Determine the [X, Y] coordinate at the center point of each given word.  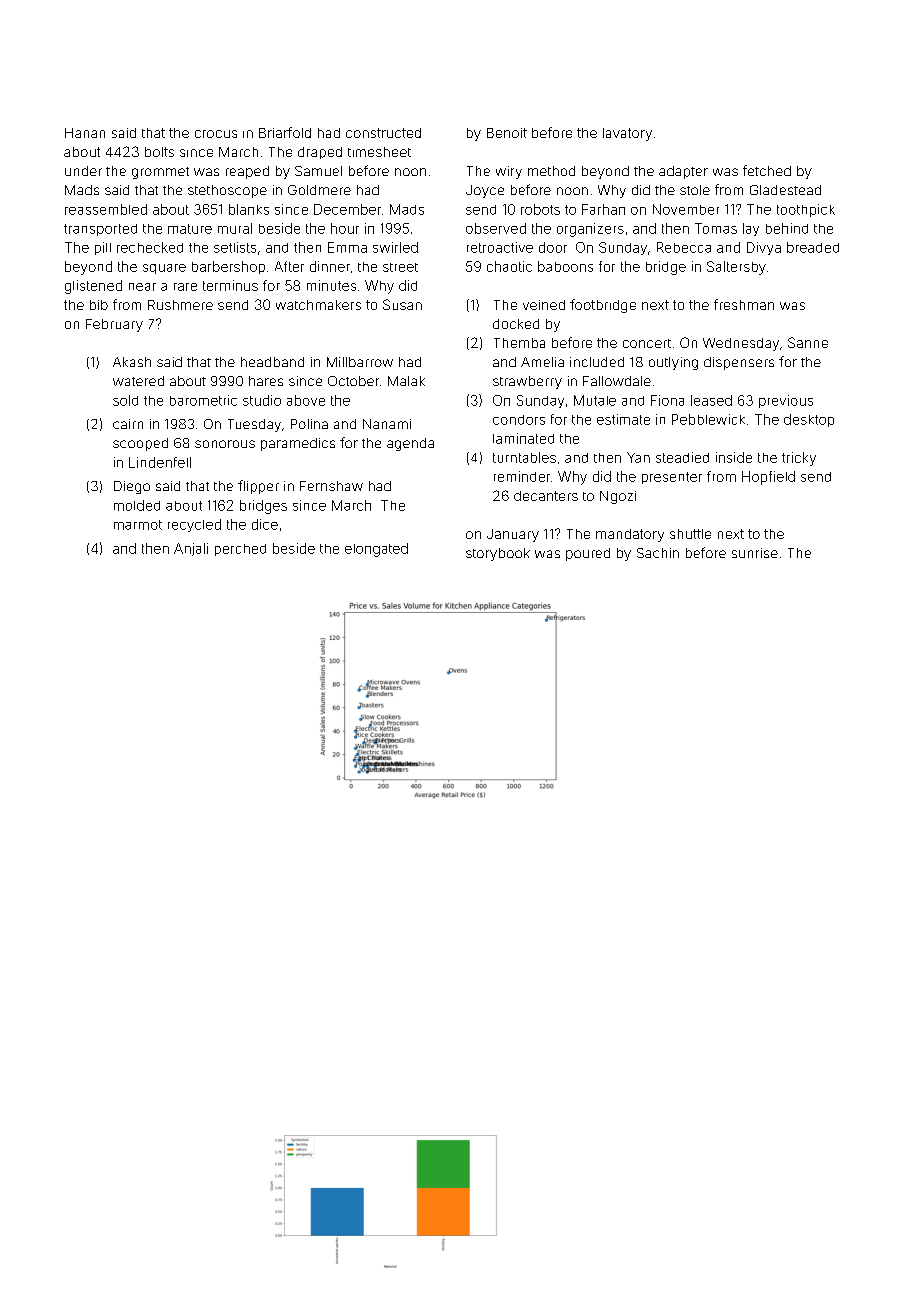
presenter [672, 478]
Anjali [191, 549]
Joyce [485, 191]
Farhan [603, 209]
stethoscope [227, 191]
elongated [376, 550]
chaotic [509, 266]
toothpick [806, 210]
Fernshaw [331, 486]
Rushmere [180, 305]
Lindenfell [160, 462]
